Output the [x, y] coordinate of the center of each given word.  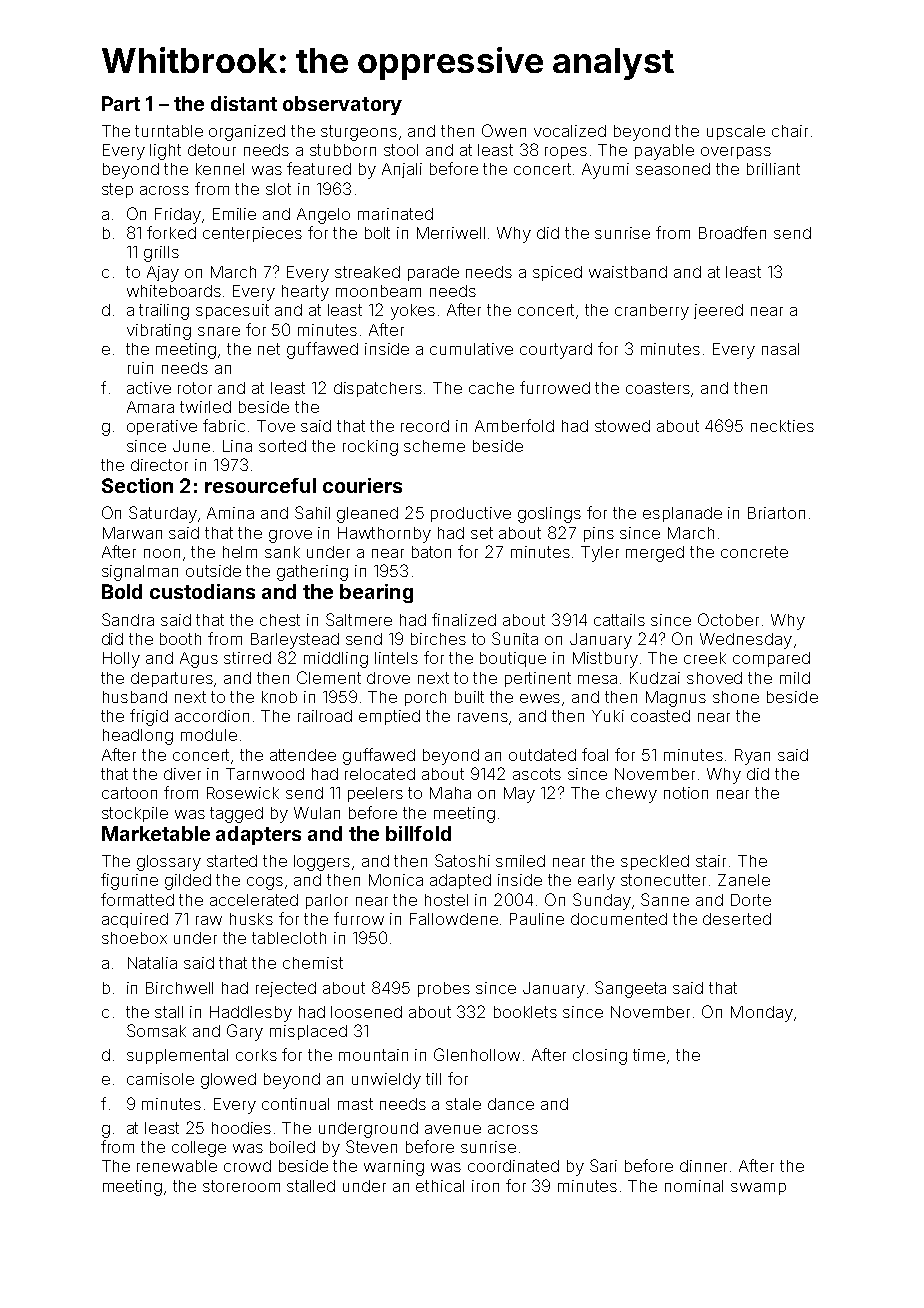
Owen [504, 130]
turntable [169, 131]
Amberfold [514, 425]
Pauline [537, 919]
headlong [138, 737]
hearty [305, 293]
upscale [736, 132]
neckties [782, 426]
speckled [655, 862]
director [159, 465]
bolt [377, 233]
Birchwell [179, 988]
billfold [418, 833]
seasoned [673, 169]
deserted [737, 919]
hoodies [241, 1128]
